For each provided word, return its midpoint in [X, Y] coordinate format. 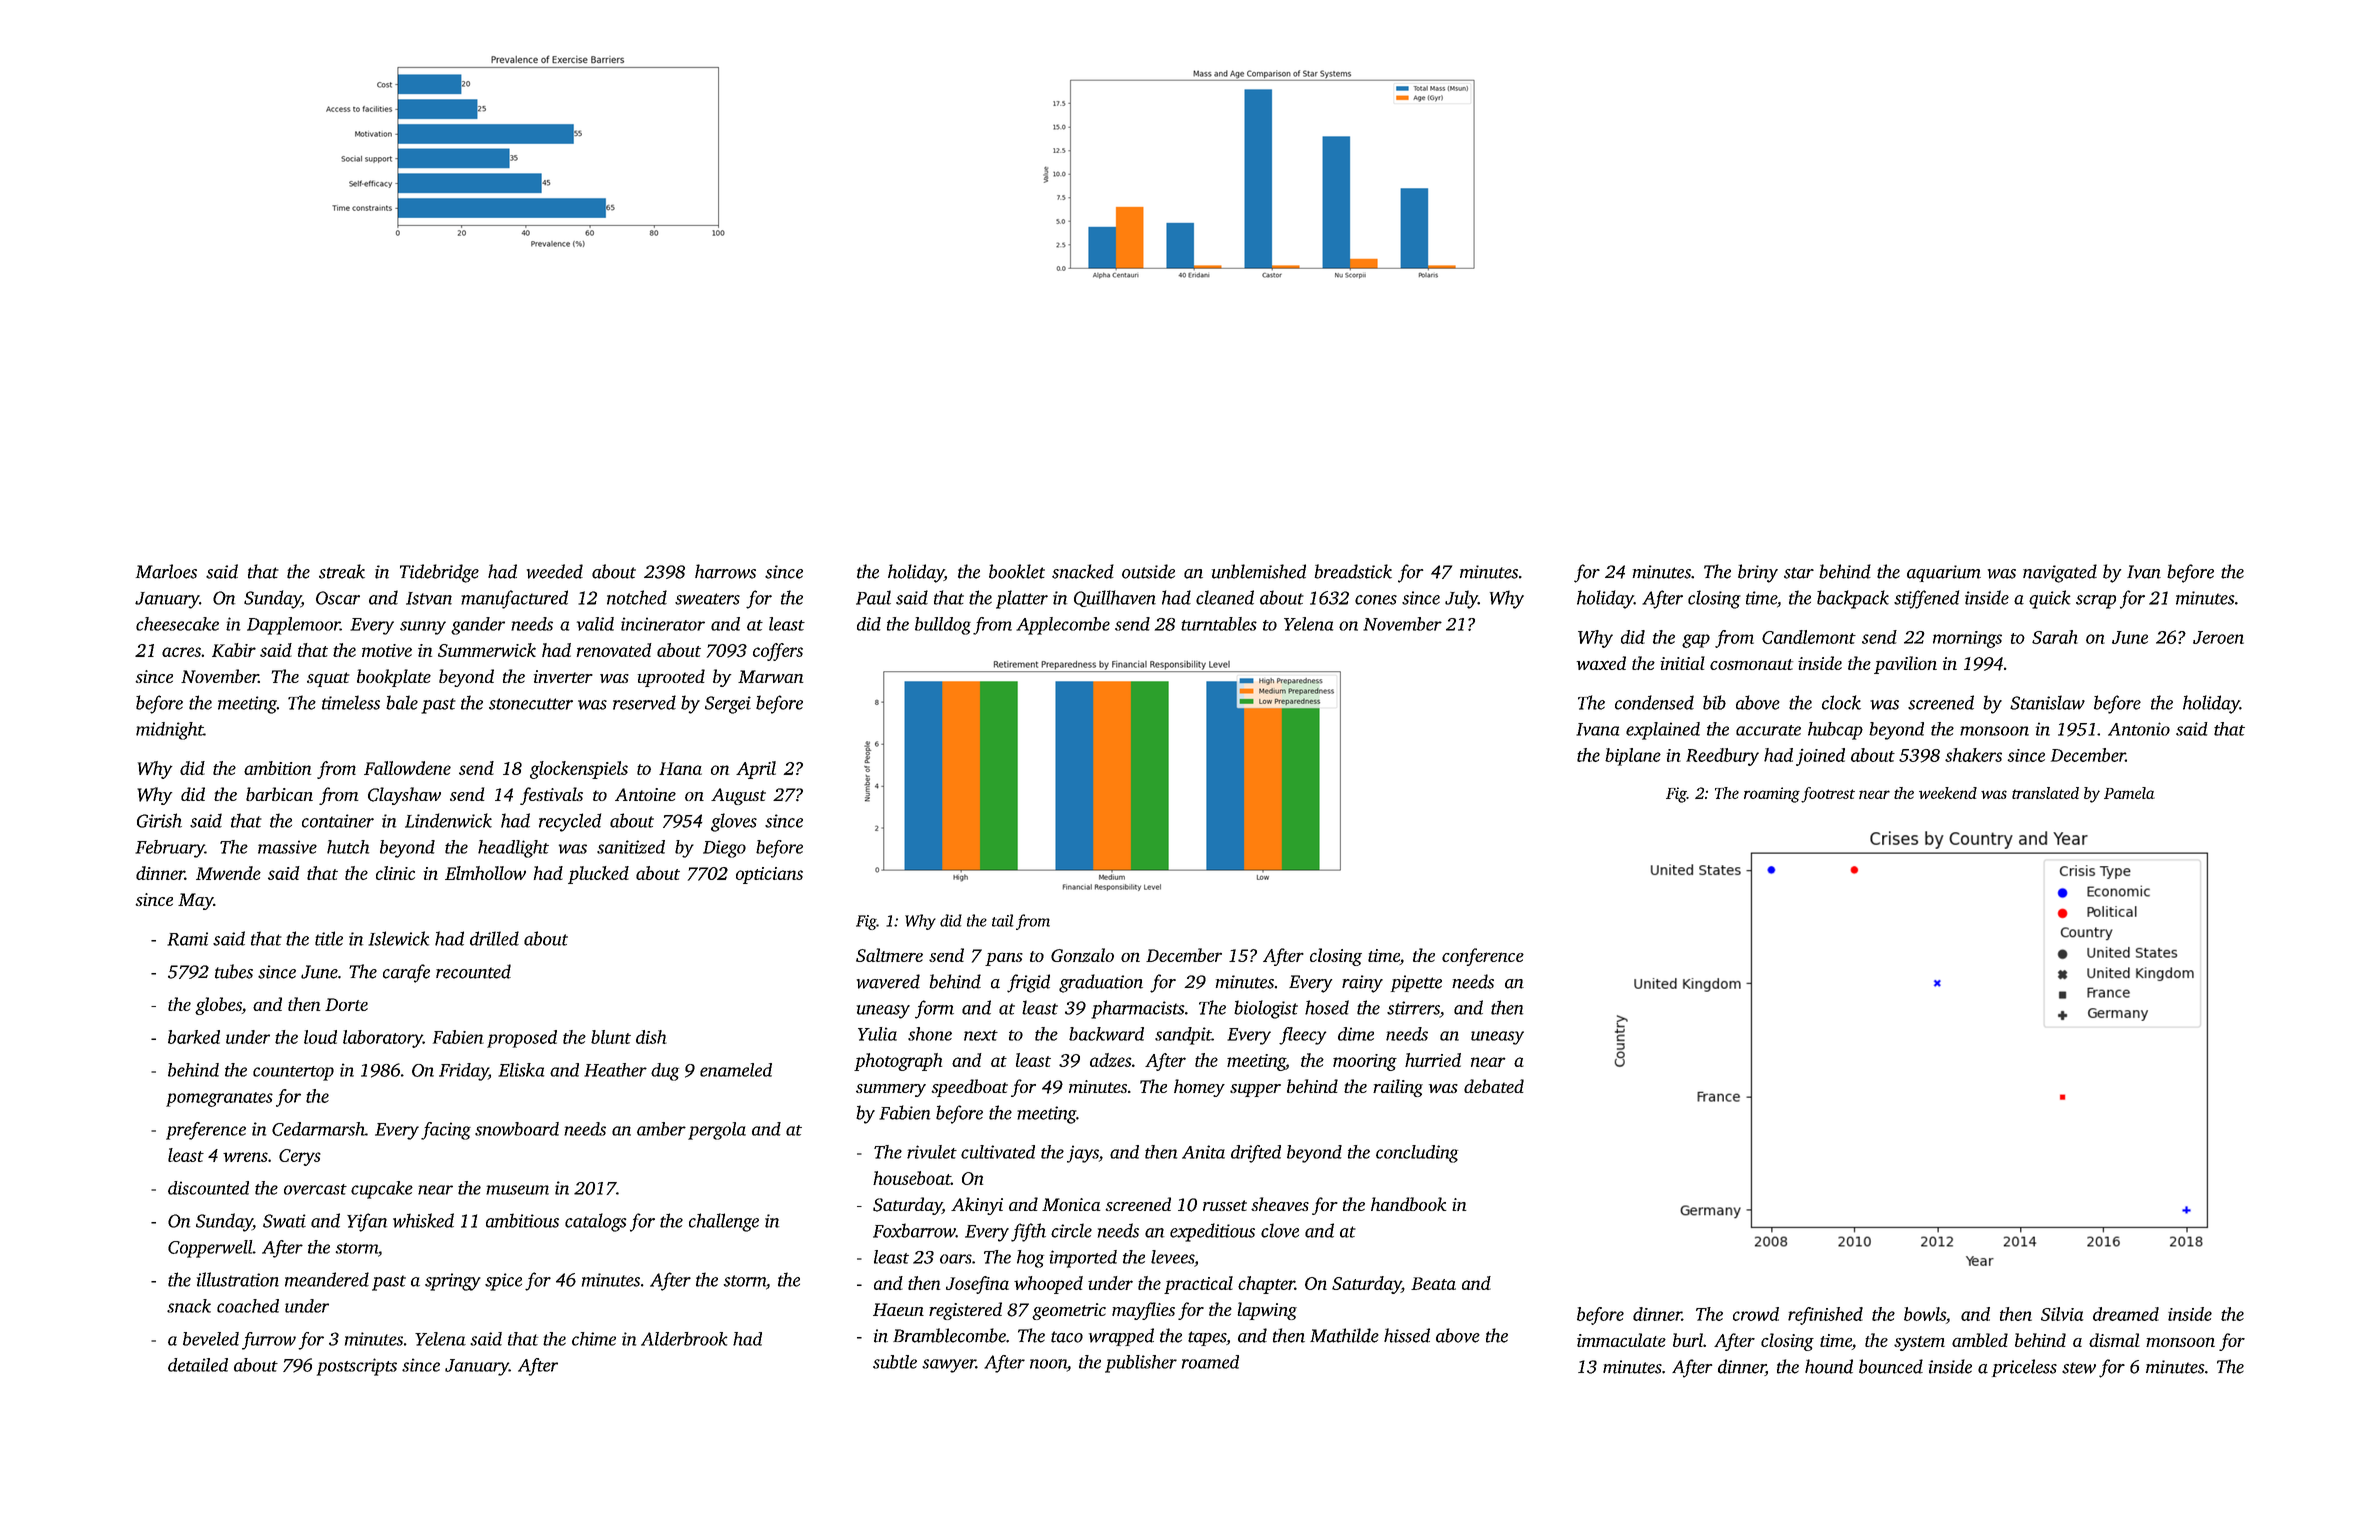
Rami [187, 939]
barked [194, 1037]
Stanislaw [2047, 702]
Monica [1071, 1204]
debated [1494, 1086]
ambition [277, 768]
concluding [1417, 1154]
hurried [1433, 1060]
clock [1841, 702]
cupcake [382, 1190]
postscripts [357, 1367]
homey [1199, 1088]
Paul [873, 597]
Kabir [234, 650]
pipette [1416, 983]
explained [1663, 731]
